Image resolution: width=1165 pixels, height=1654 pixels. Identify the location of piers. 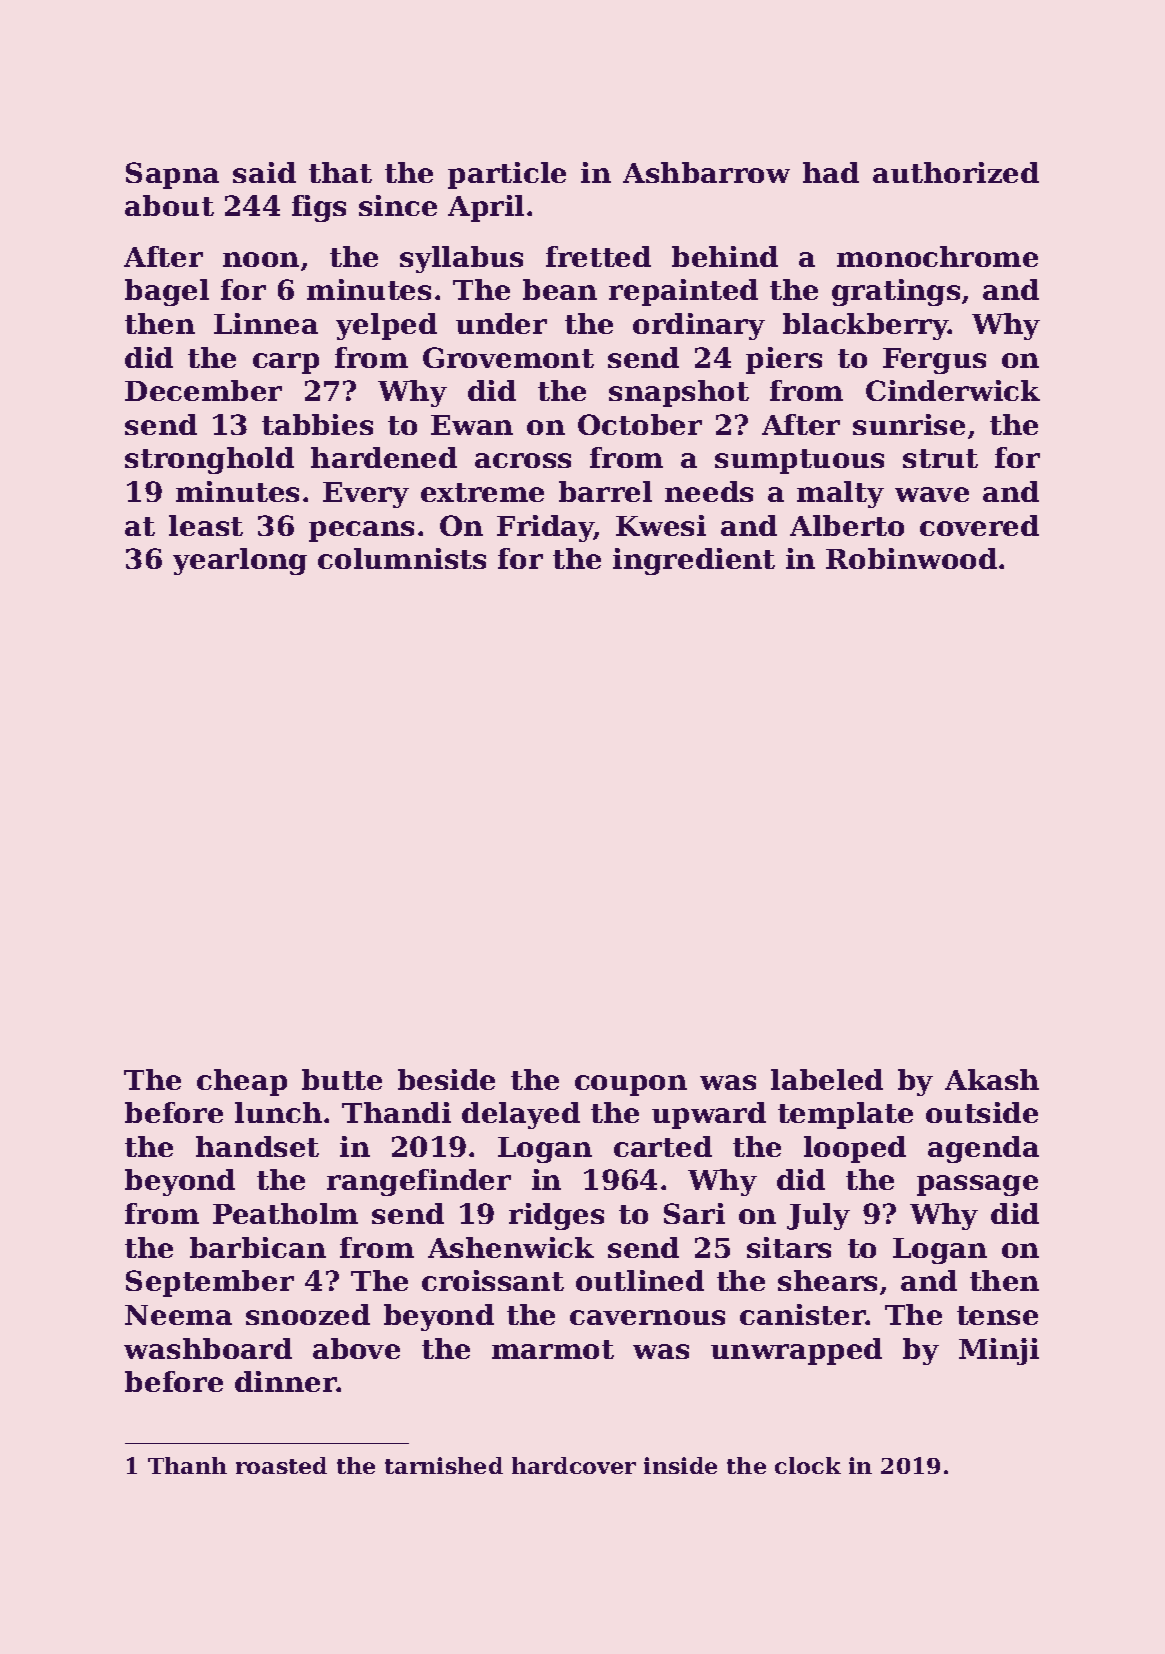
(784, 360).
